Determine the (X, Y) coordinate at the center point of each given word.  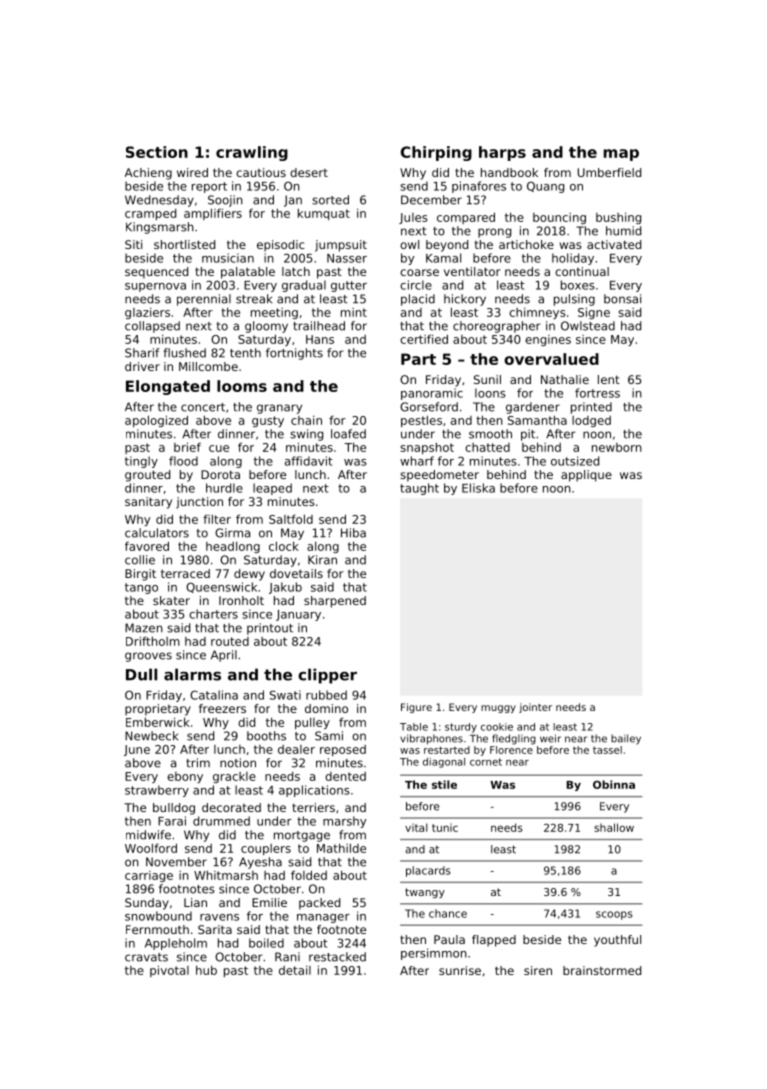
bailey (626, 739)
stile (444, 784)
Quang (545, 187)
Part (418, 359)
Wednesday (159, 201)
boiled (266, 943)
